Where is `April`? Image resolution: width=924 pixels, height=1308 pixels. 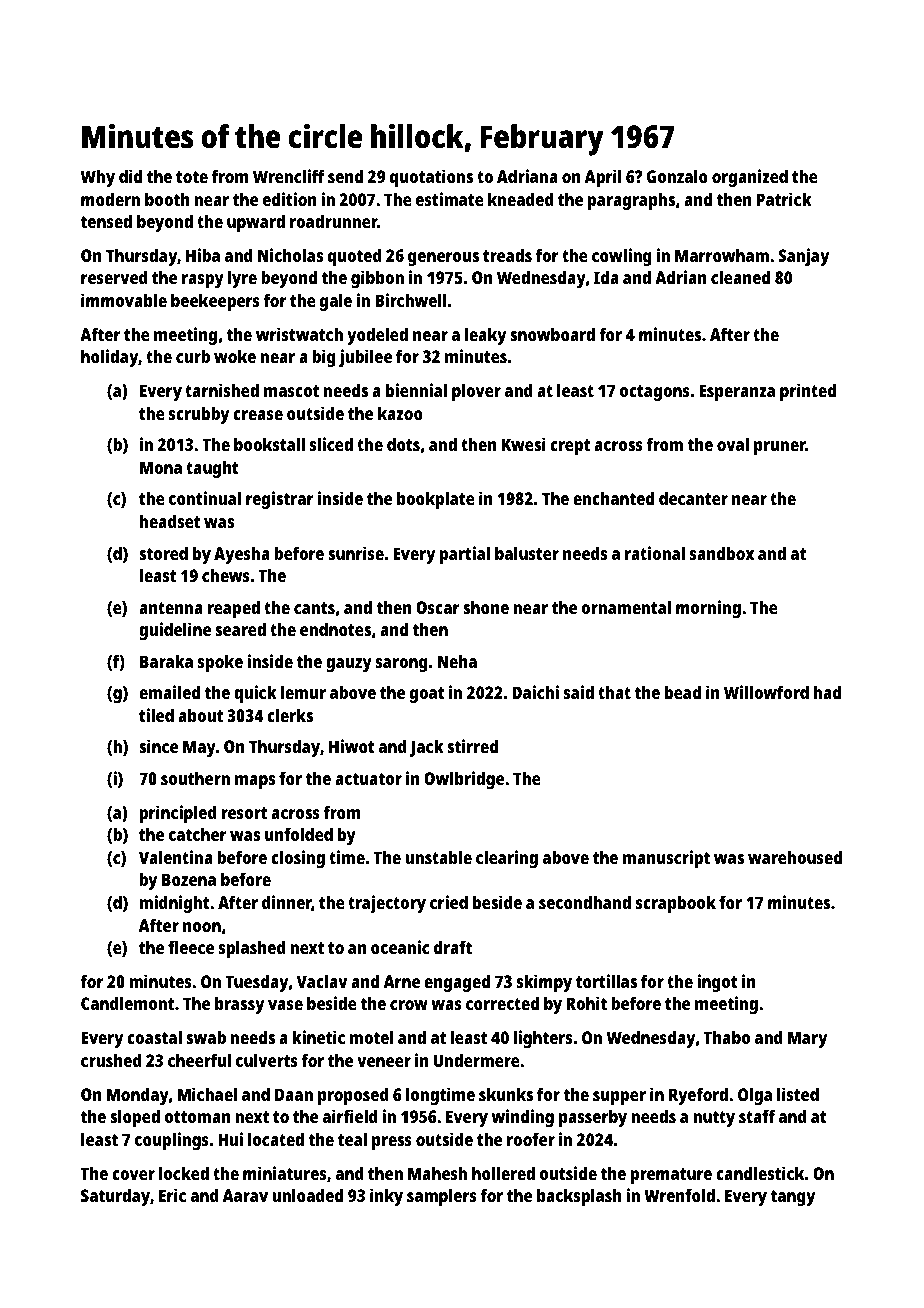 April is located at coordinates (603, 178).
